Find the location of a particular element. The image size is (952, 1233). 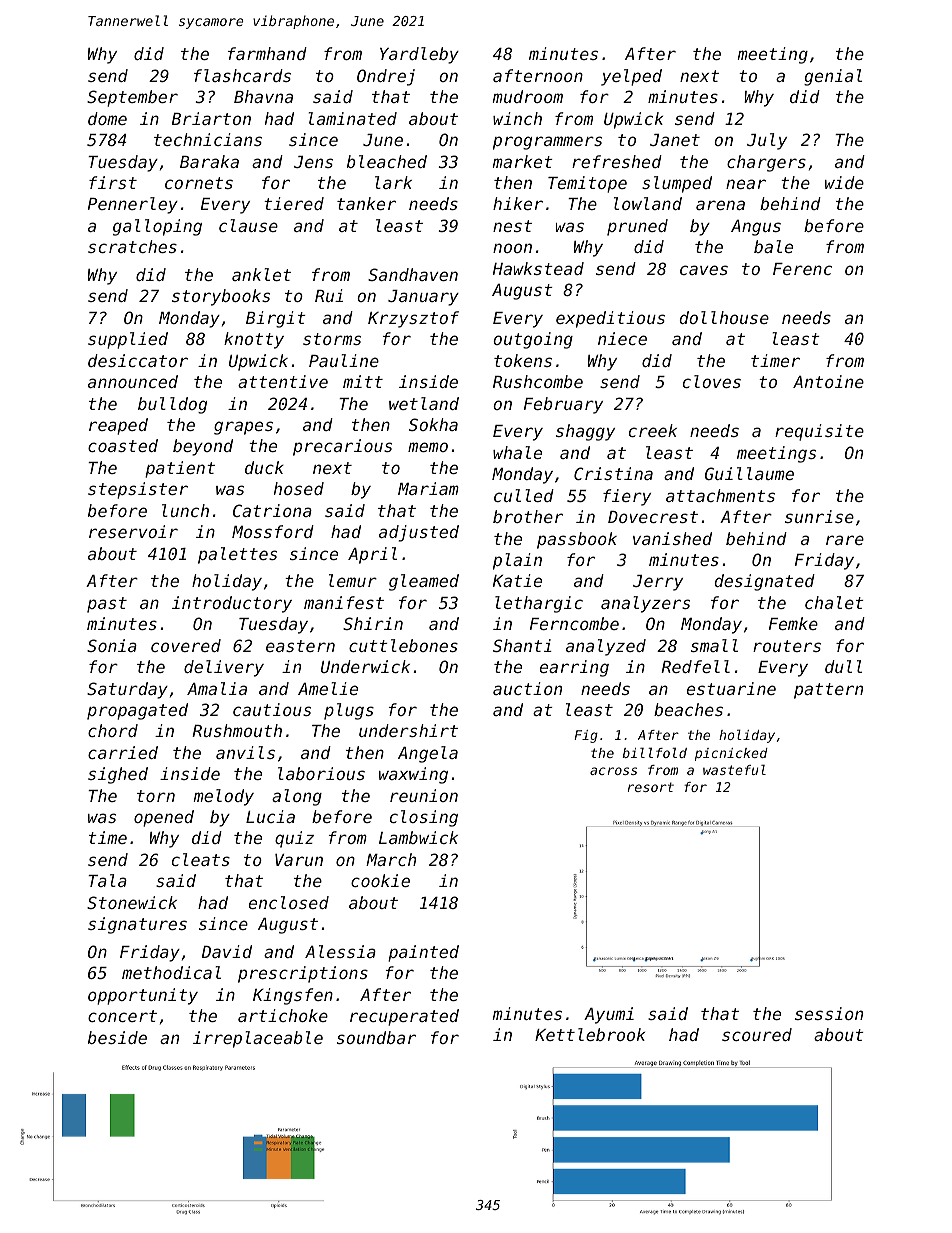

culled is located at coordinates (524, 495).
